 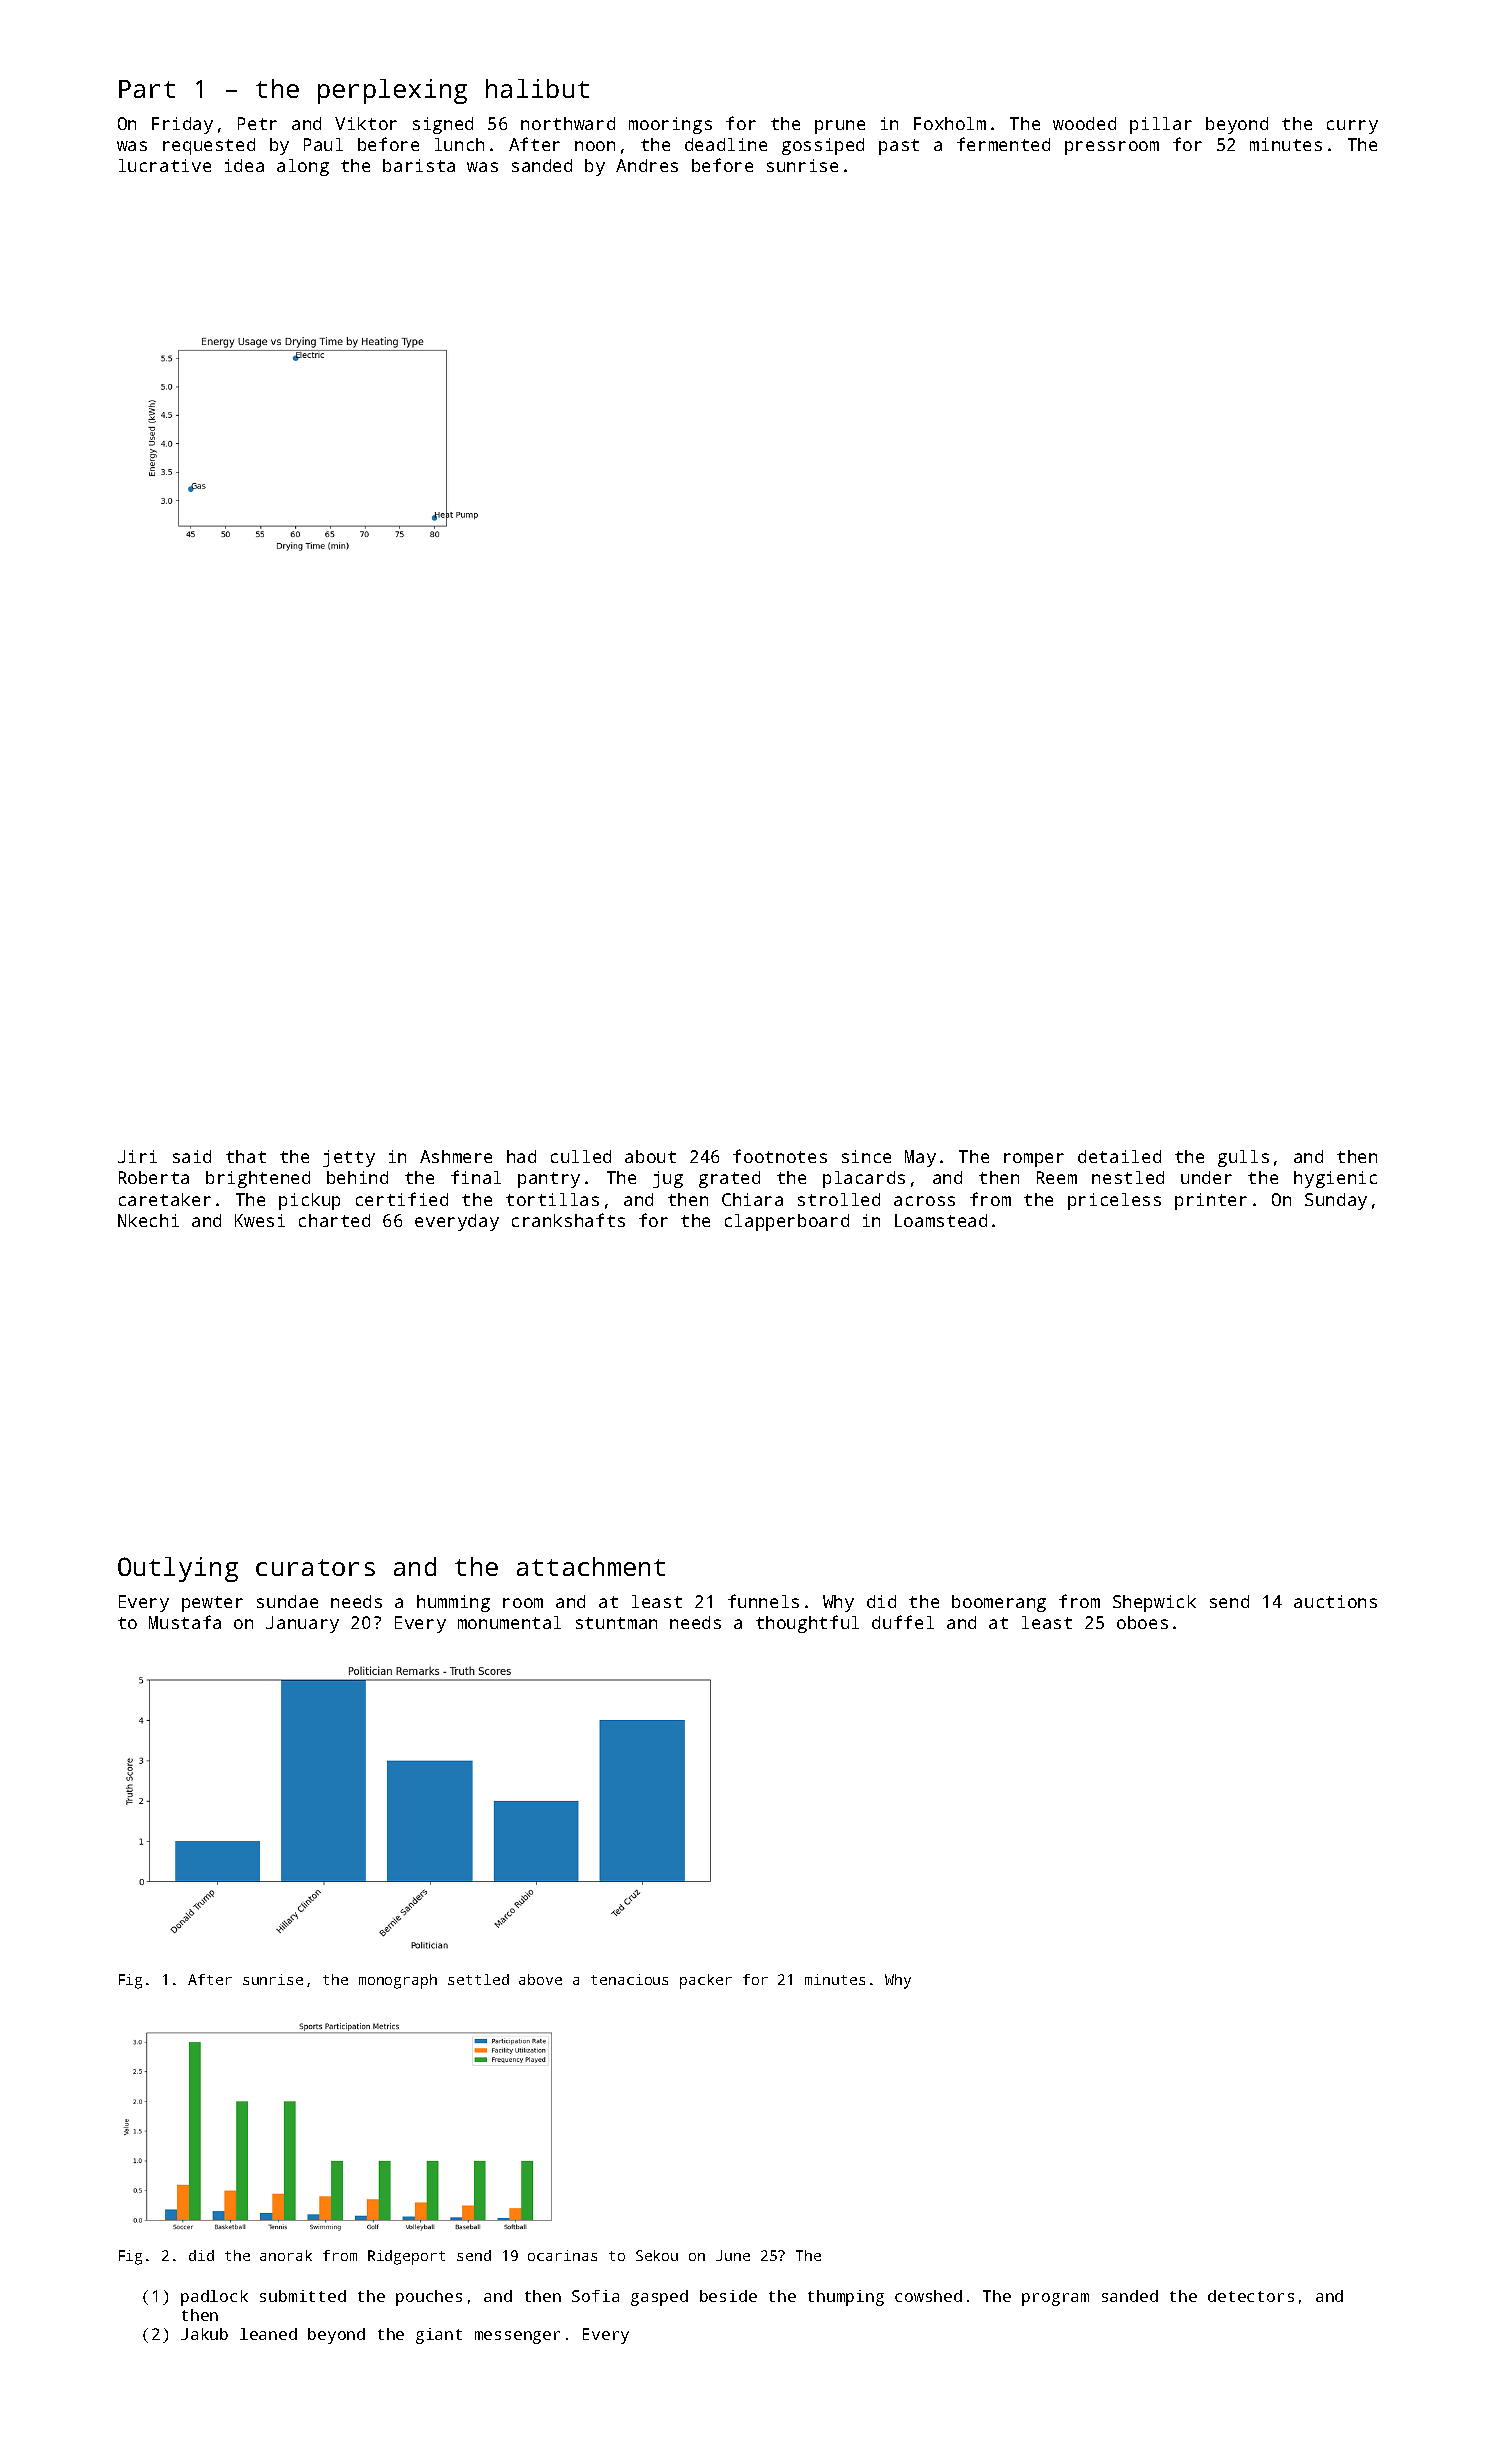 I want to click on Andres, so click(x=647, y=165).
